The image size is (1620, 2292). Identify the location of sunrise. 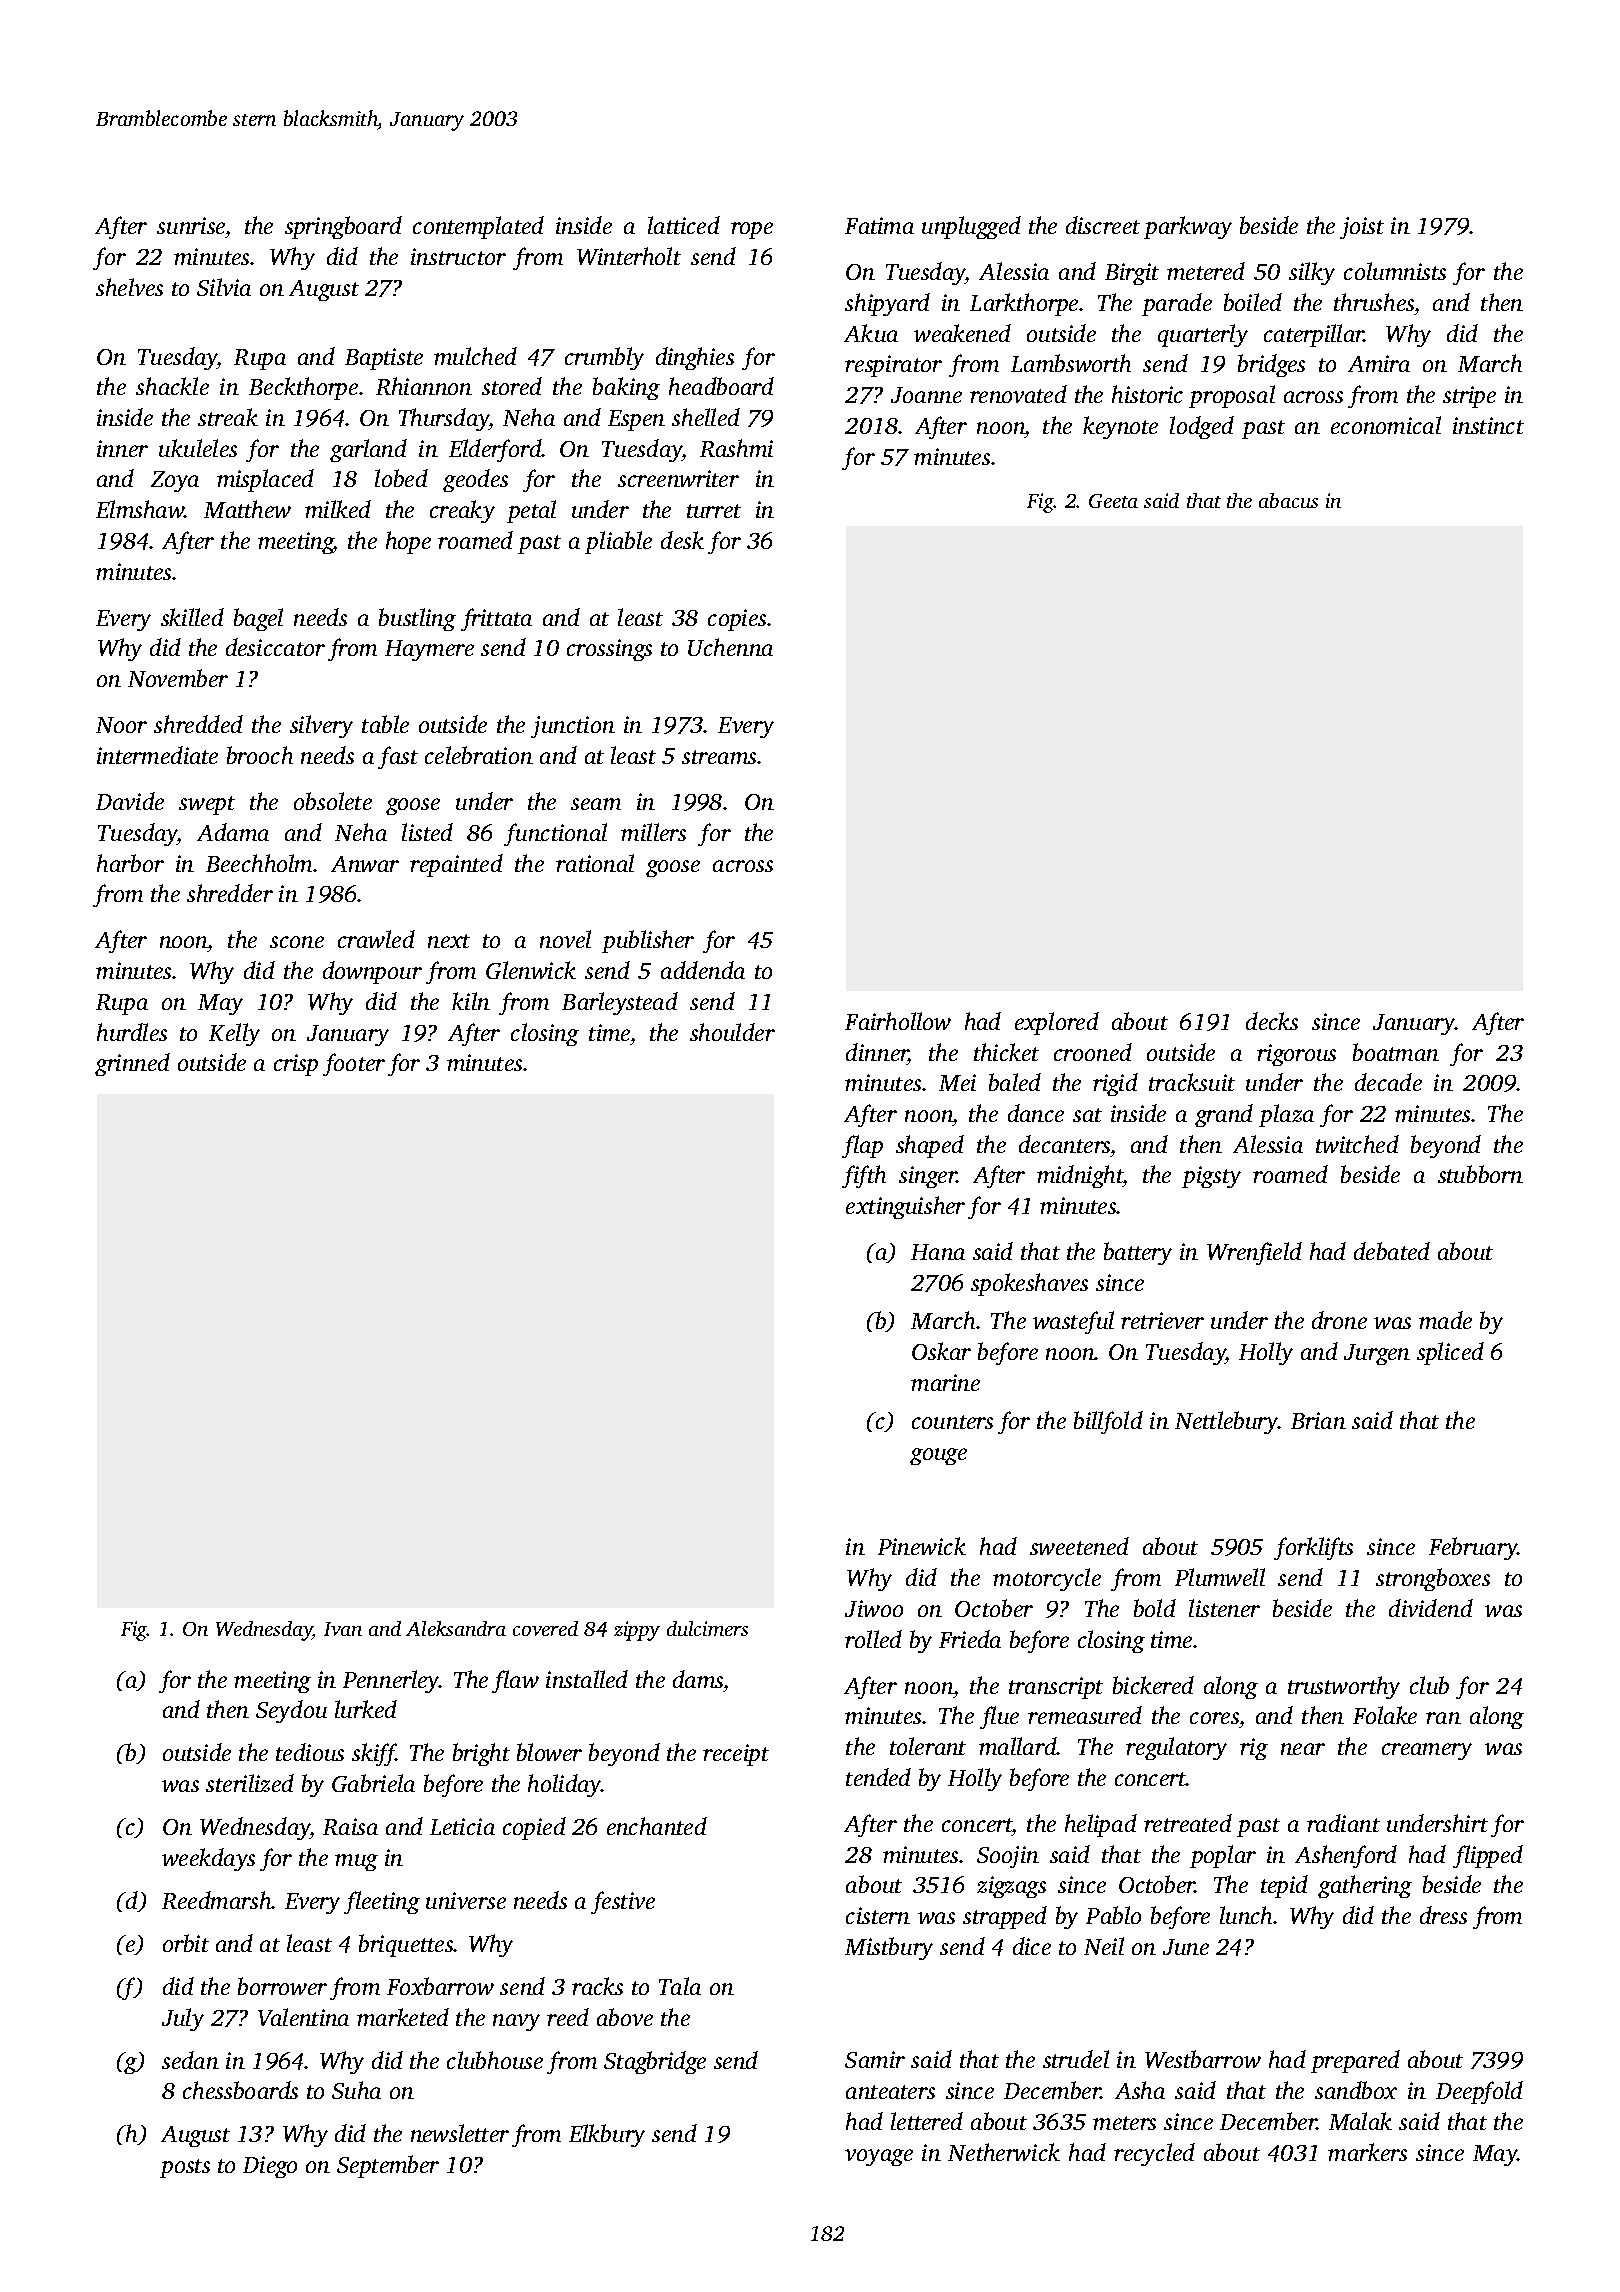
(191, 225).
